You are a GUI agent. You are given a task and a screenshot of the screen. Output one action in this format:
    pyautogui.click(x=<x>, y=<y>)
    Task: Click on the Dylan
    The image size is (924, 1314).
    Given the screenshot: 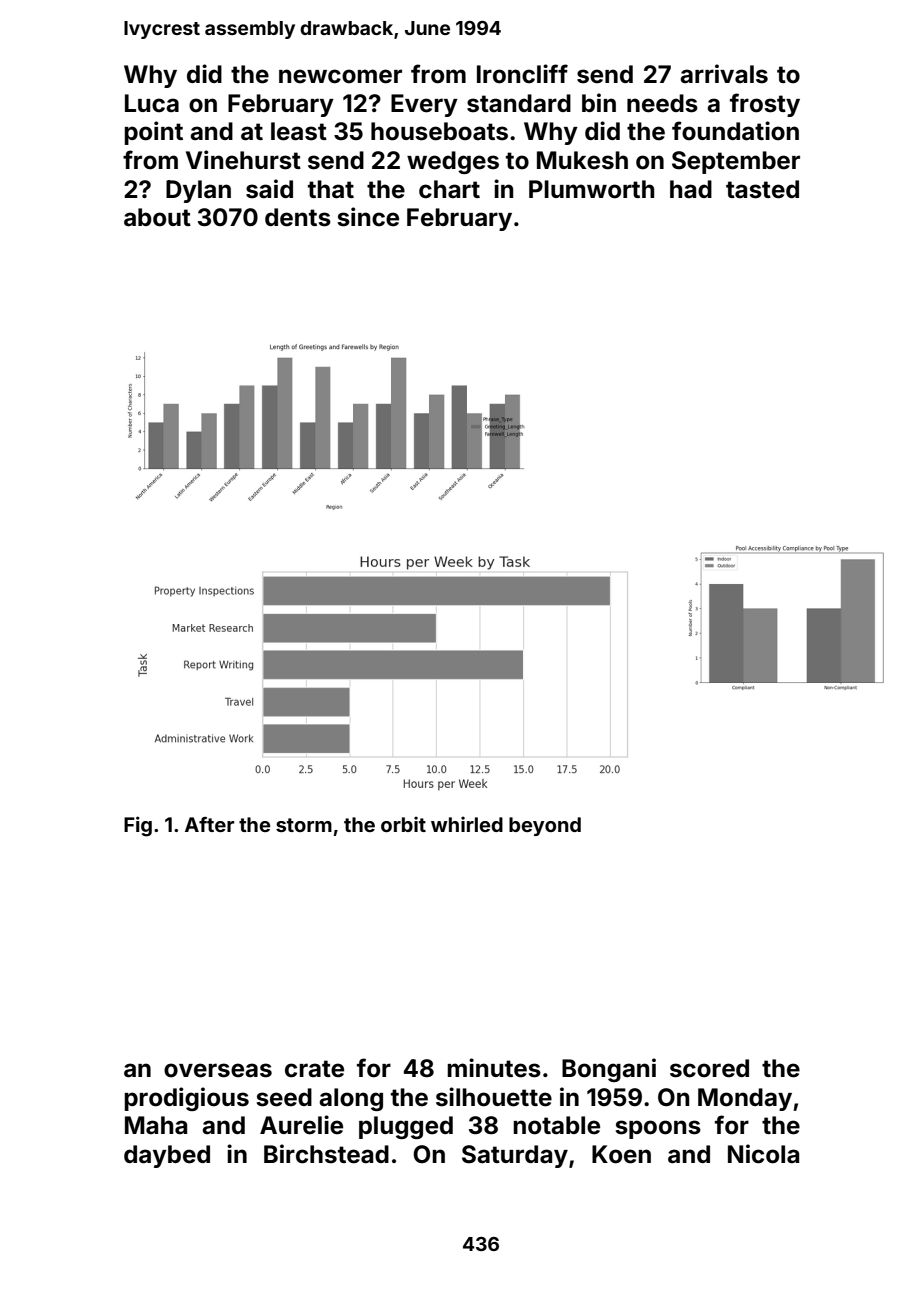 What is the action you would take?
    pyautogui.click(x=198, y=191)
